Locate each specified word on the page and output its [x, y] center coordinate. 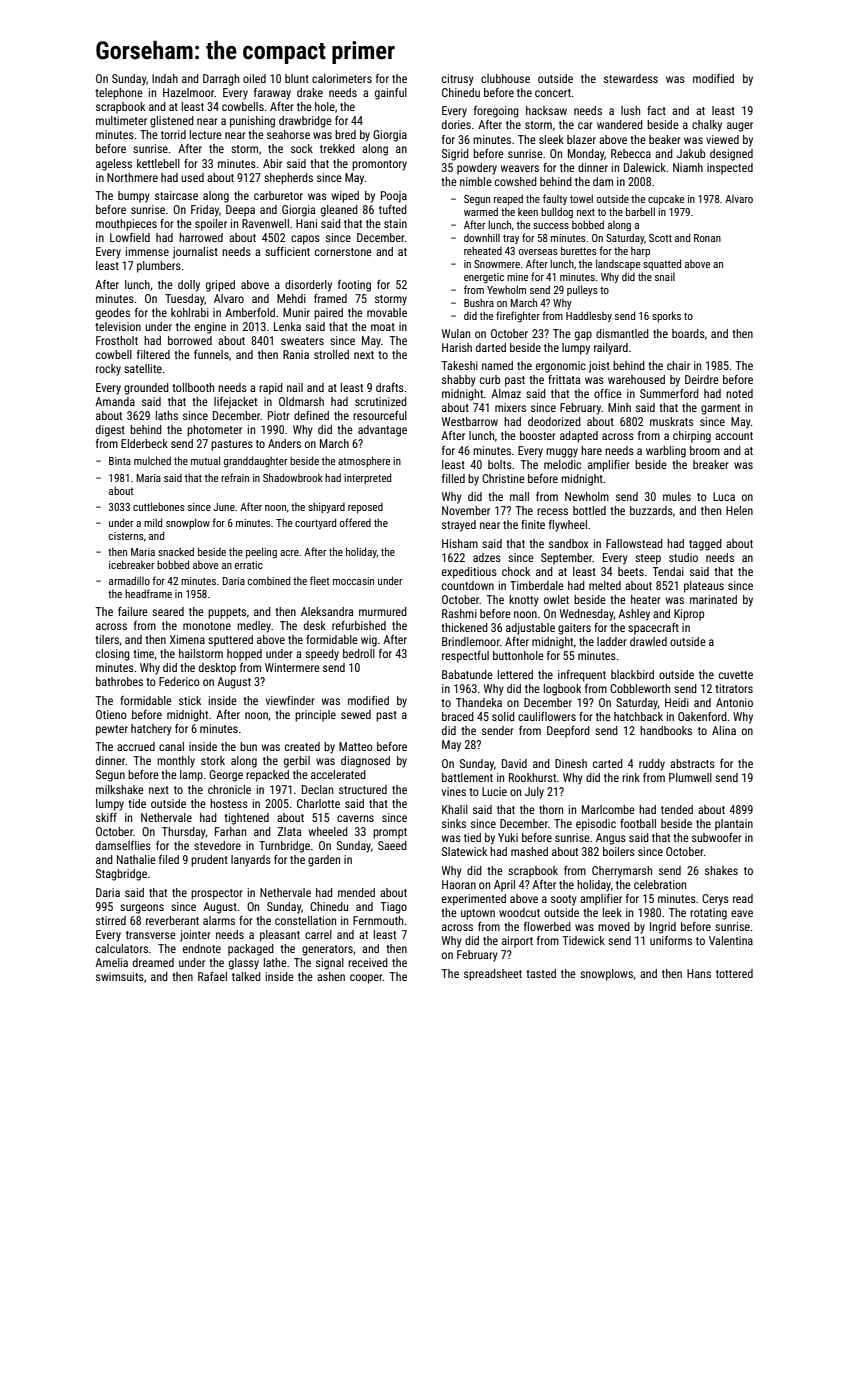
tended [677, 809]
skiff [106, 817]
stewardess [631, 78]
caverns [355, 818]
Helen [739, 510]
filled [453, 478]
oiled [254, 78]
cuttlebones [159, 506]
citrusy [458, 80]
